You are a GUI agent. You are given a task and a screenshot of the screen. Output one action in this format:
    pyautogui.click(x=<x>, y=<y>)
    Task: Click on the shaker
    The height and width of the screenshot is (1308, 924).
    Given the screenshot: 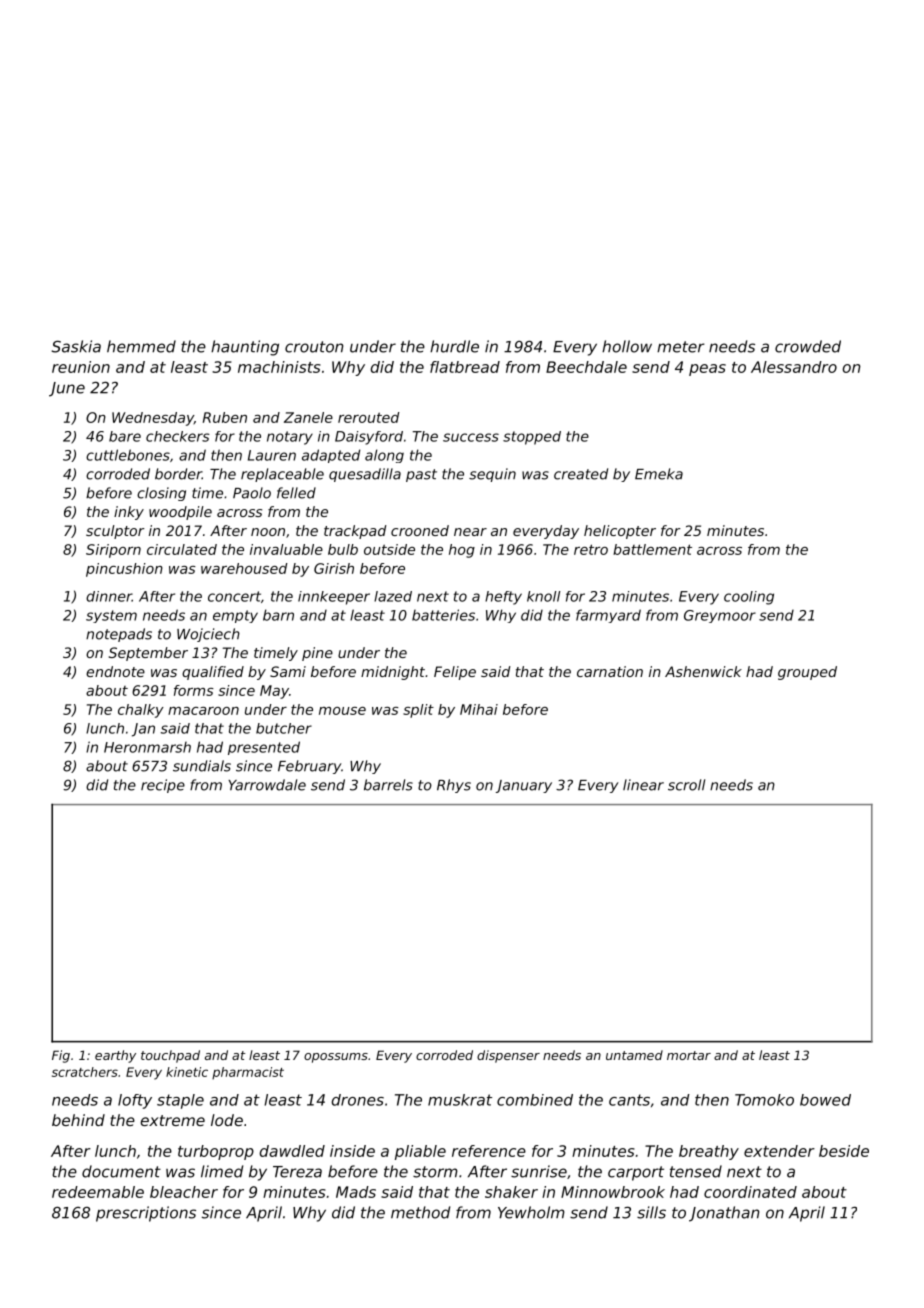 What is the action you would take?
    pyautogui.click(x=511, y=1192)
